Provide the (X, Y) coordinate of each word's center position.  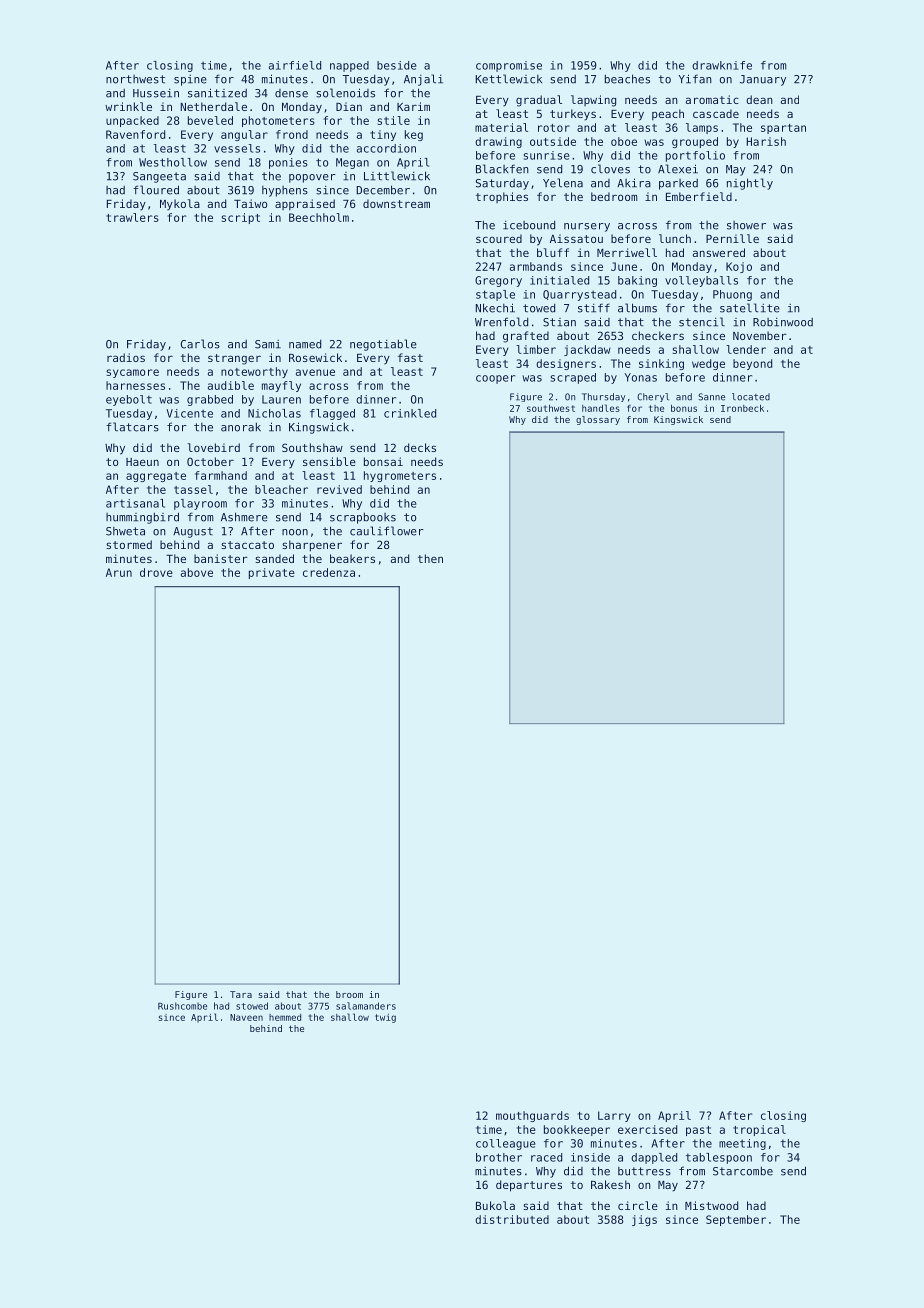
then (430, 558)
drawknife (722, 65)
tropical (759, 1130)
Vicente (190, 413)
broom (349, 994)
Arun (119, 572)
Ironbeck (742, 408)
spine (190, 80)
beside (397, 65)
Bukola (495, 1205)
